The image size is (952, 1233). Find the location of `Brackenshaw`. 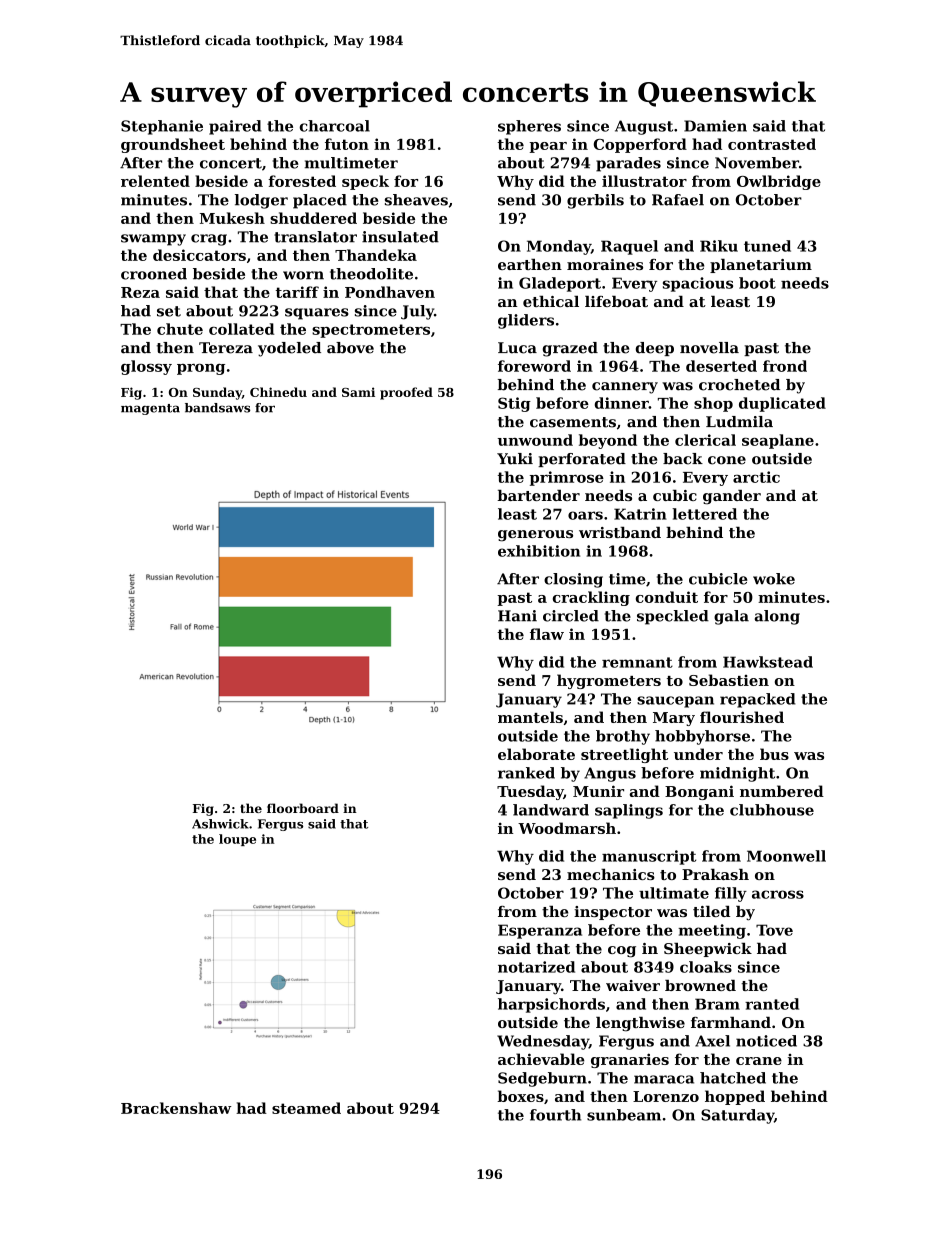

Brackenshaw is located at coordinates (176, 1108).
